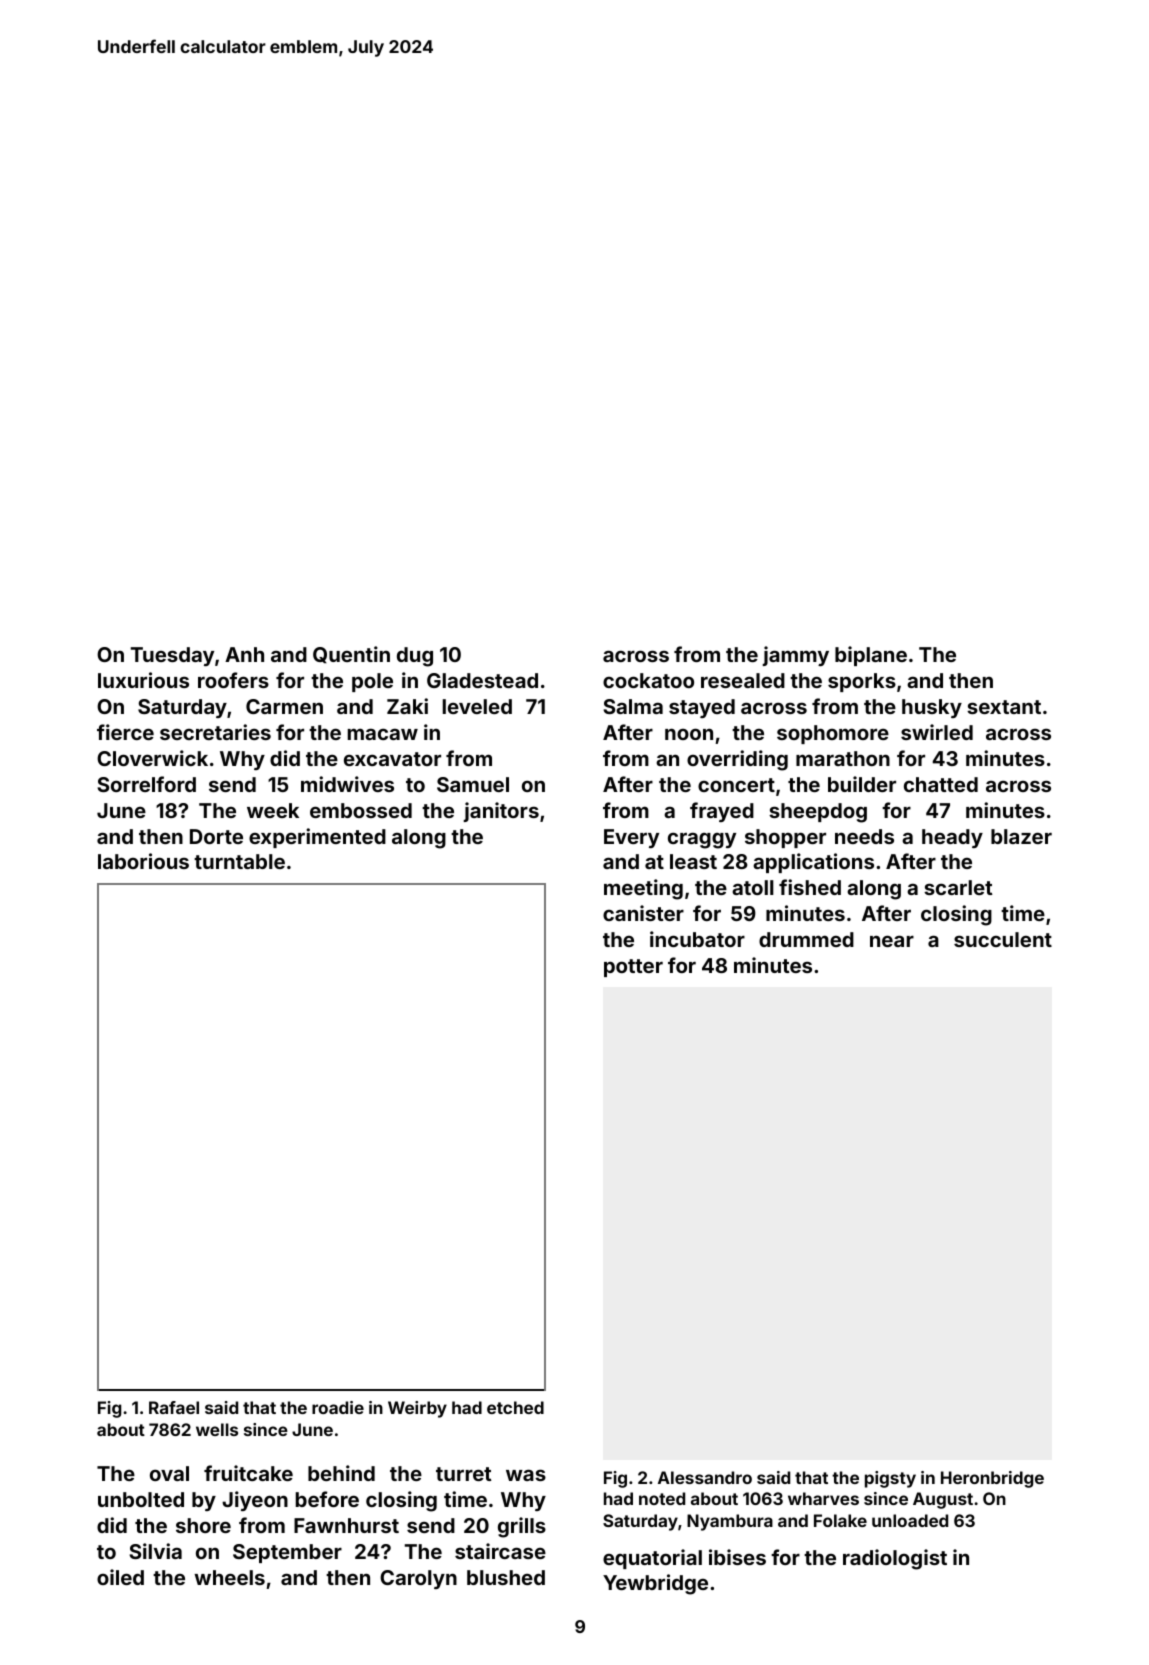 This screenshot has width=1149, height=1665. What do you see at coordinates (477, 706) in the screenshot?
I see `leveled` at bounding box center [477, 706].
